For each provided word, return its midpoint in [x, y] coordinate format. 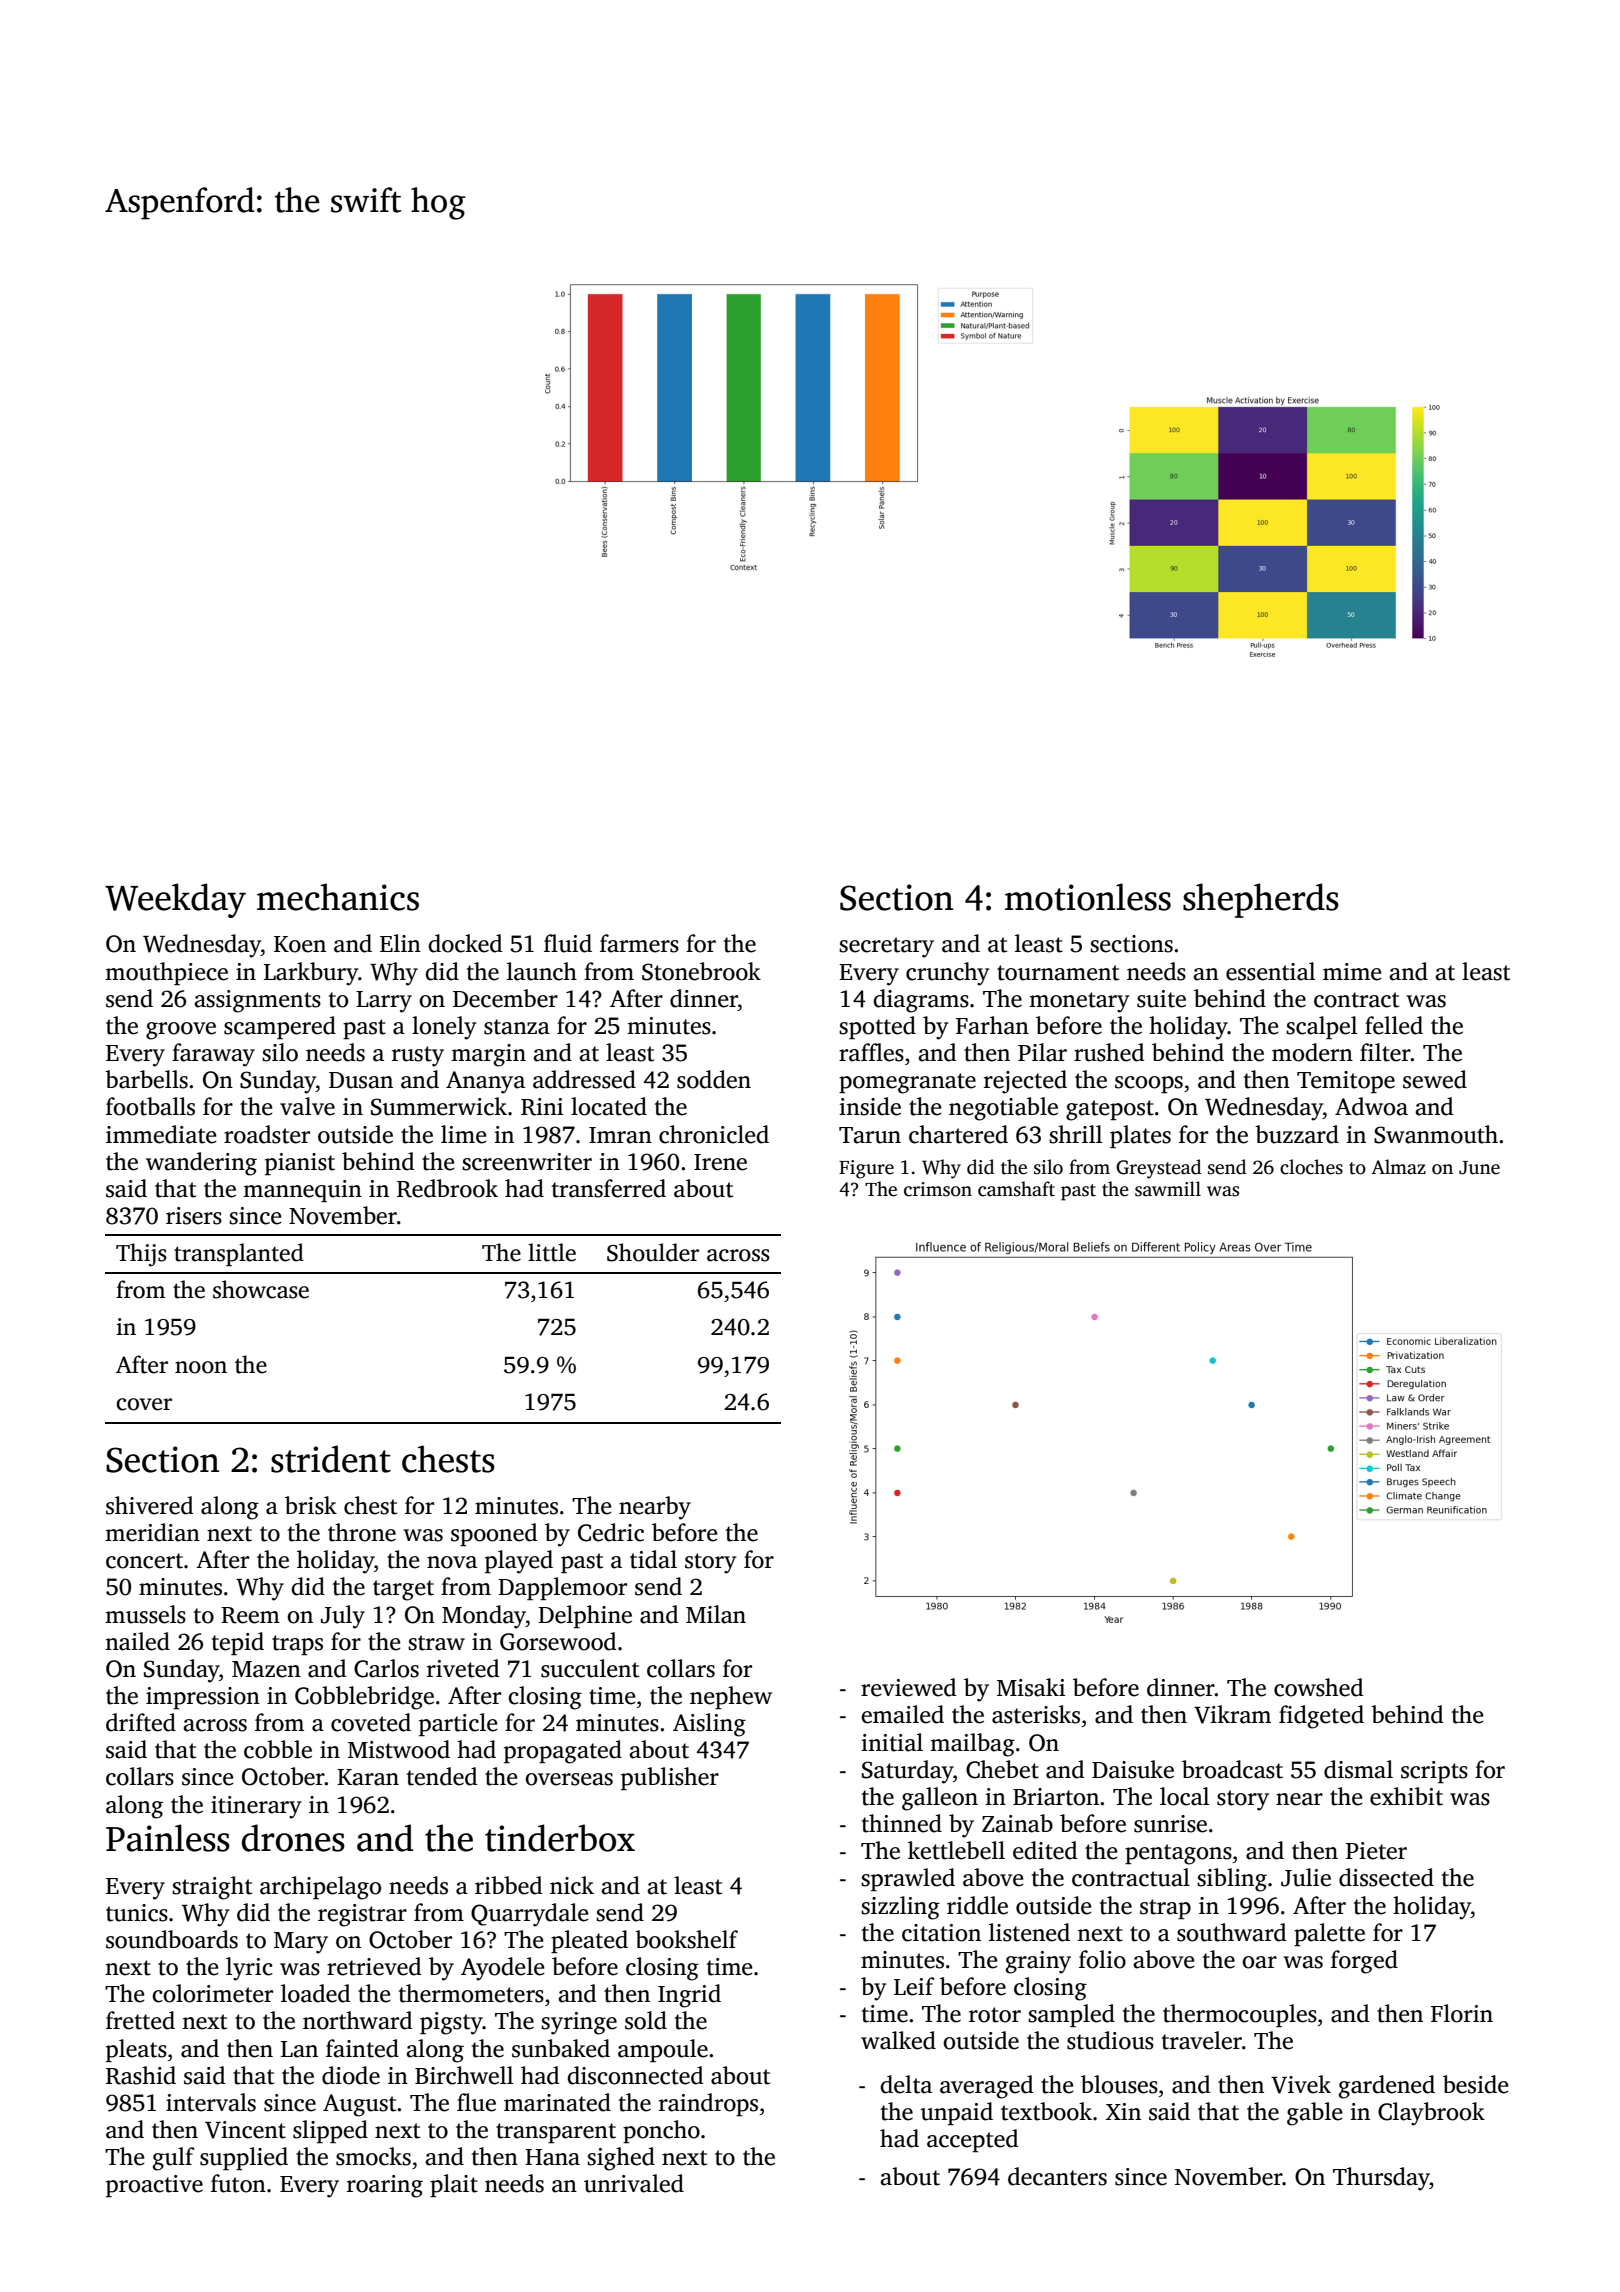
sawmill [1168, 1189]
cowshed [1318, 1687]
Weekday [175, 900]
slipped [330, 2131]
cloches [1311, 1167]
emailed [902, 1714]
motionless [1088, 897]
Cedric [611, 1532]
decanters [1057, 2176]
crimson [938, 1189]
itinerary [256, 1807]
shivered [149, 1505]
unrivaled [634, 2183]
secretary [886, 947]
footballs [150, 1106]
